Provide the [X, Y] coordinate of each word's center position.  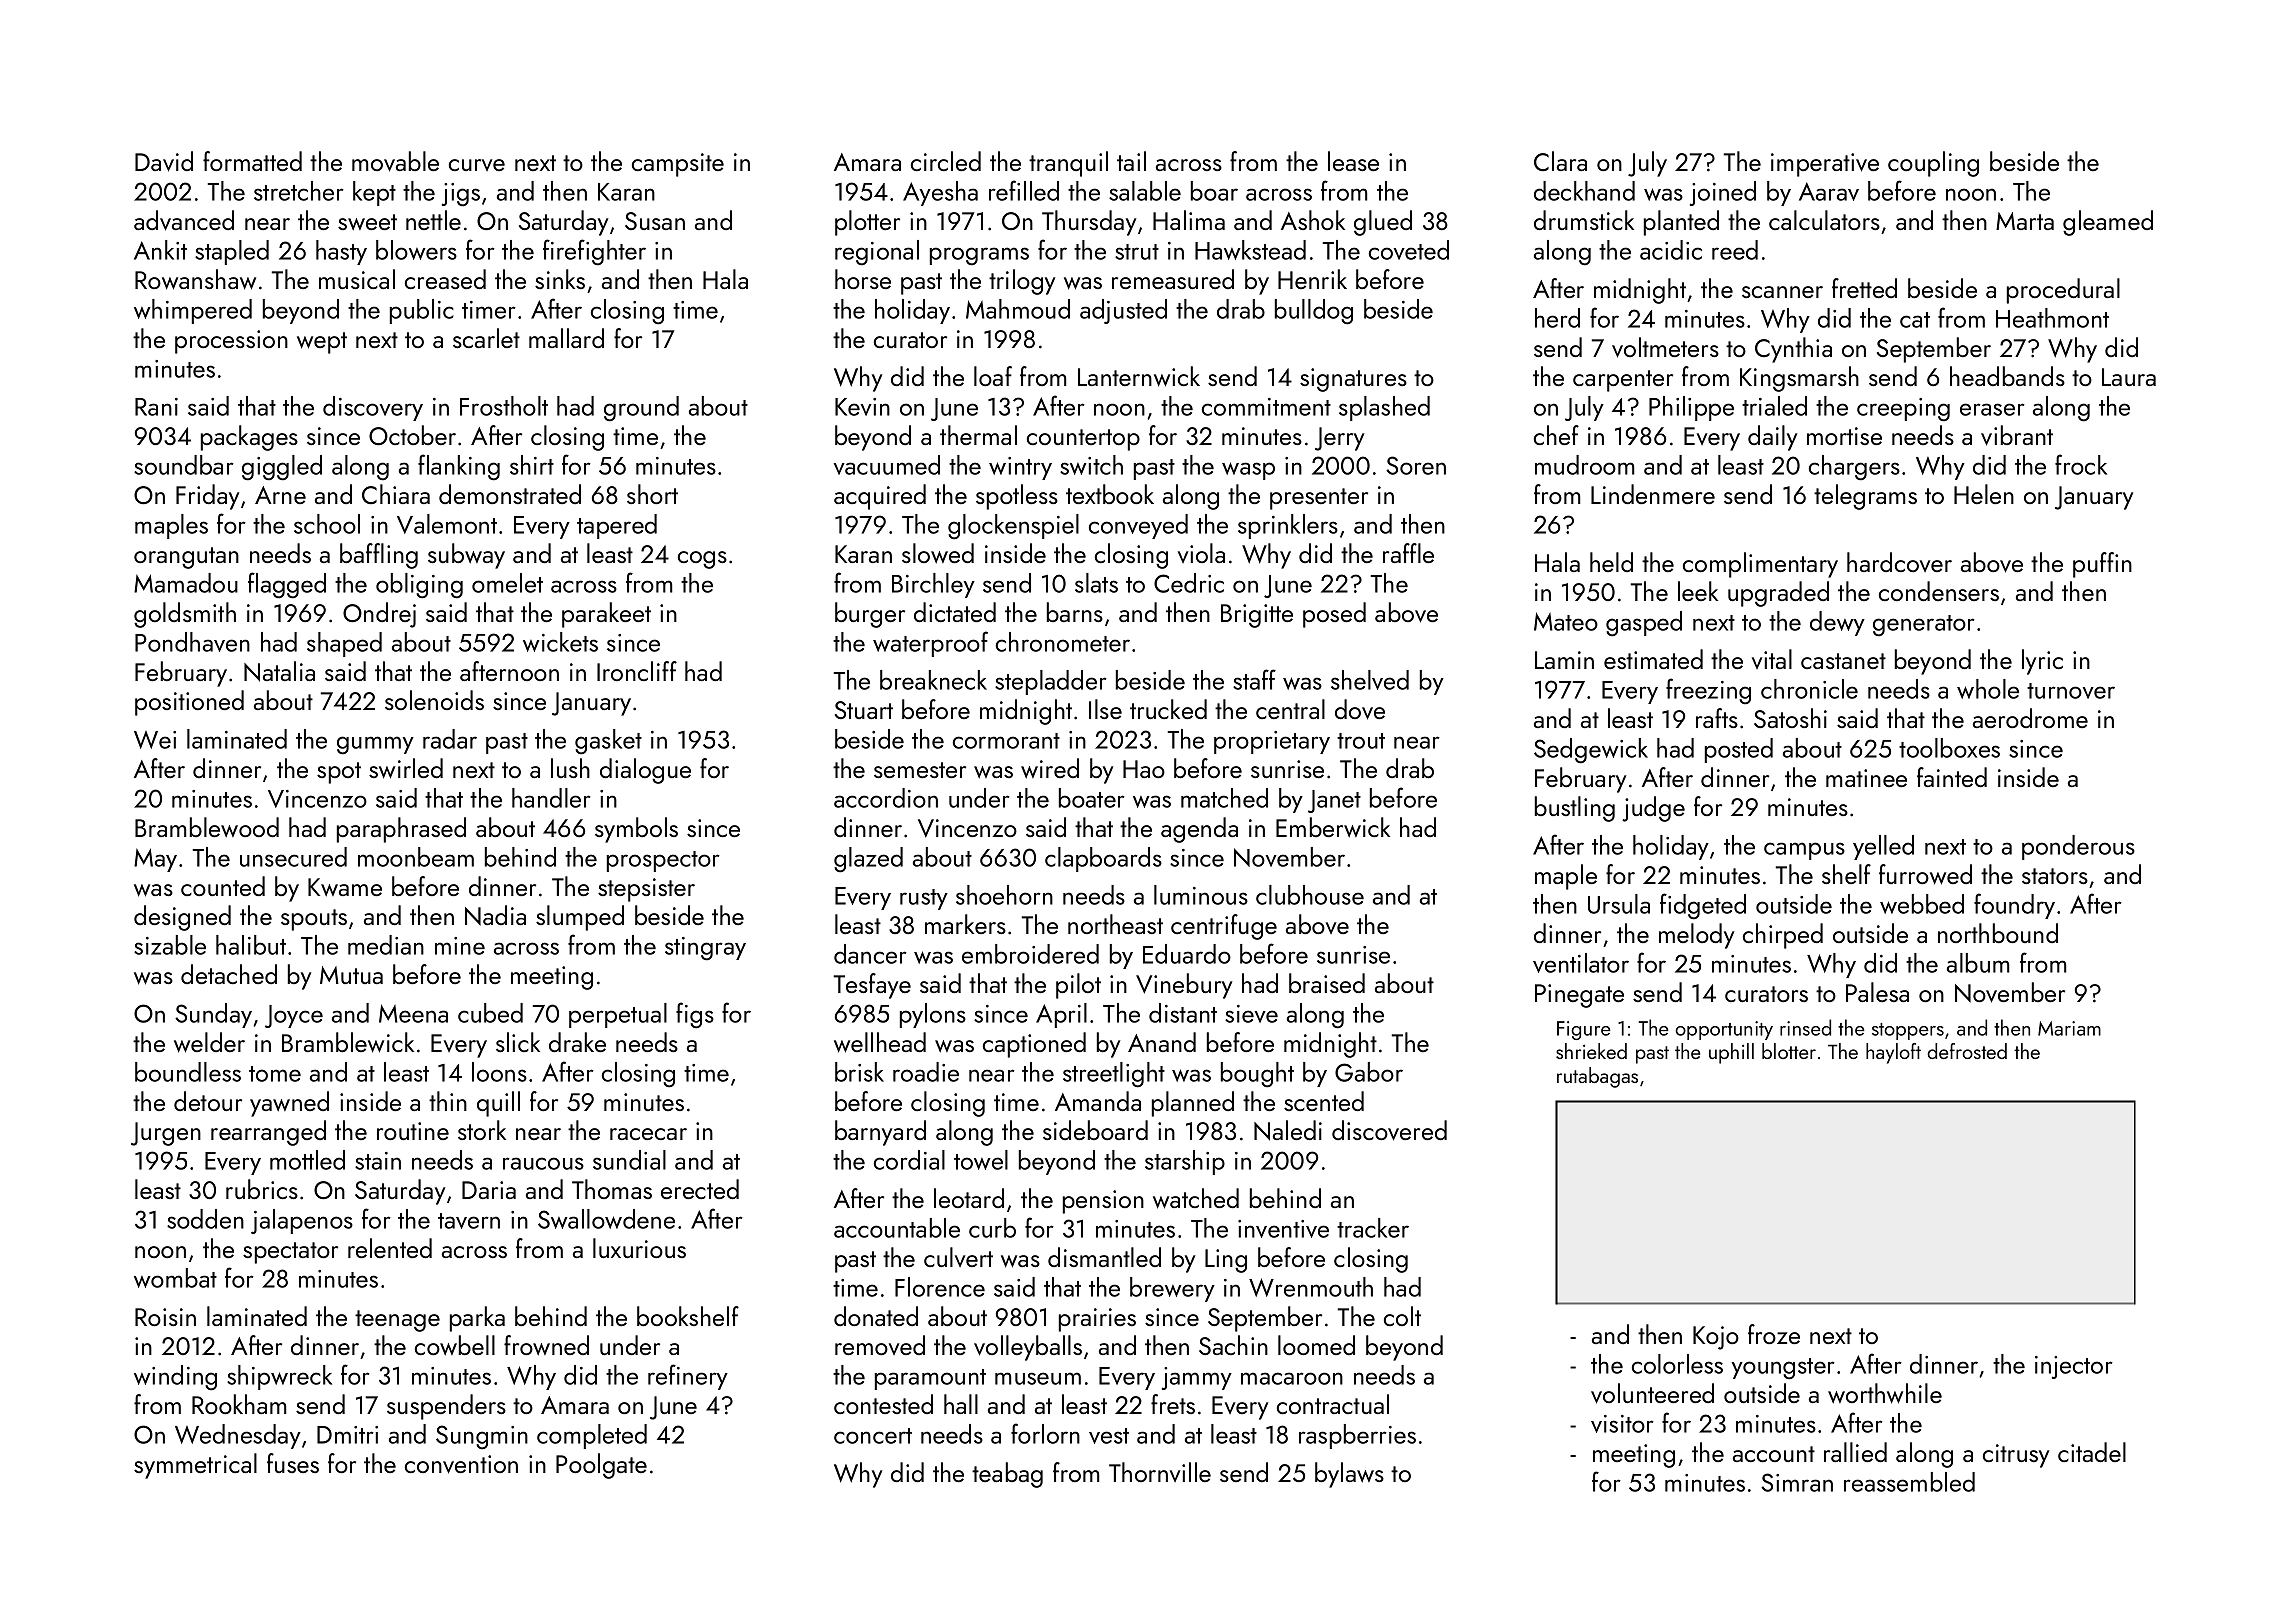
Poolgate [601, 1466]
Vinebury [1184, 986]
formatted [252, 161]
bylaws [1349, 1475]
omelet [507, 583]
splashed [1384, 408]
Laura [2129, 377]
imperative [1825, 165]
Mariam [2069, 1028]
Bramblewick [348, 1042]
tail [1131, 161]
